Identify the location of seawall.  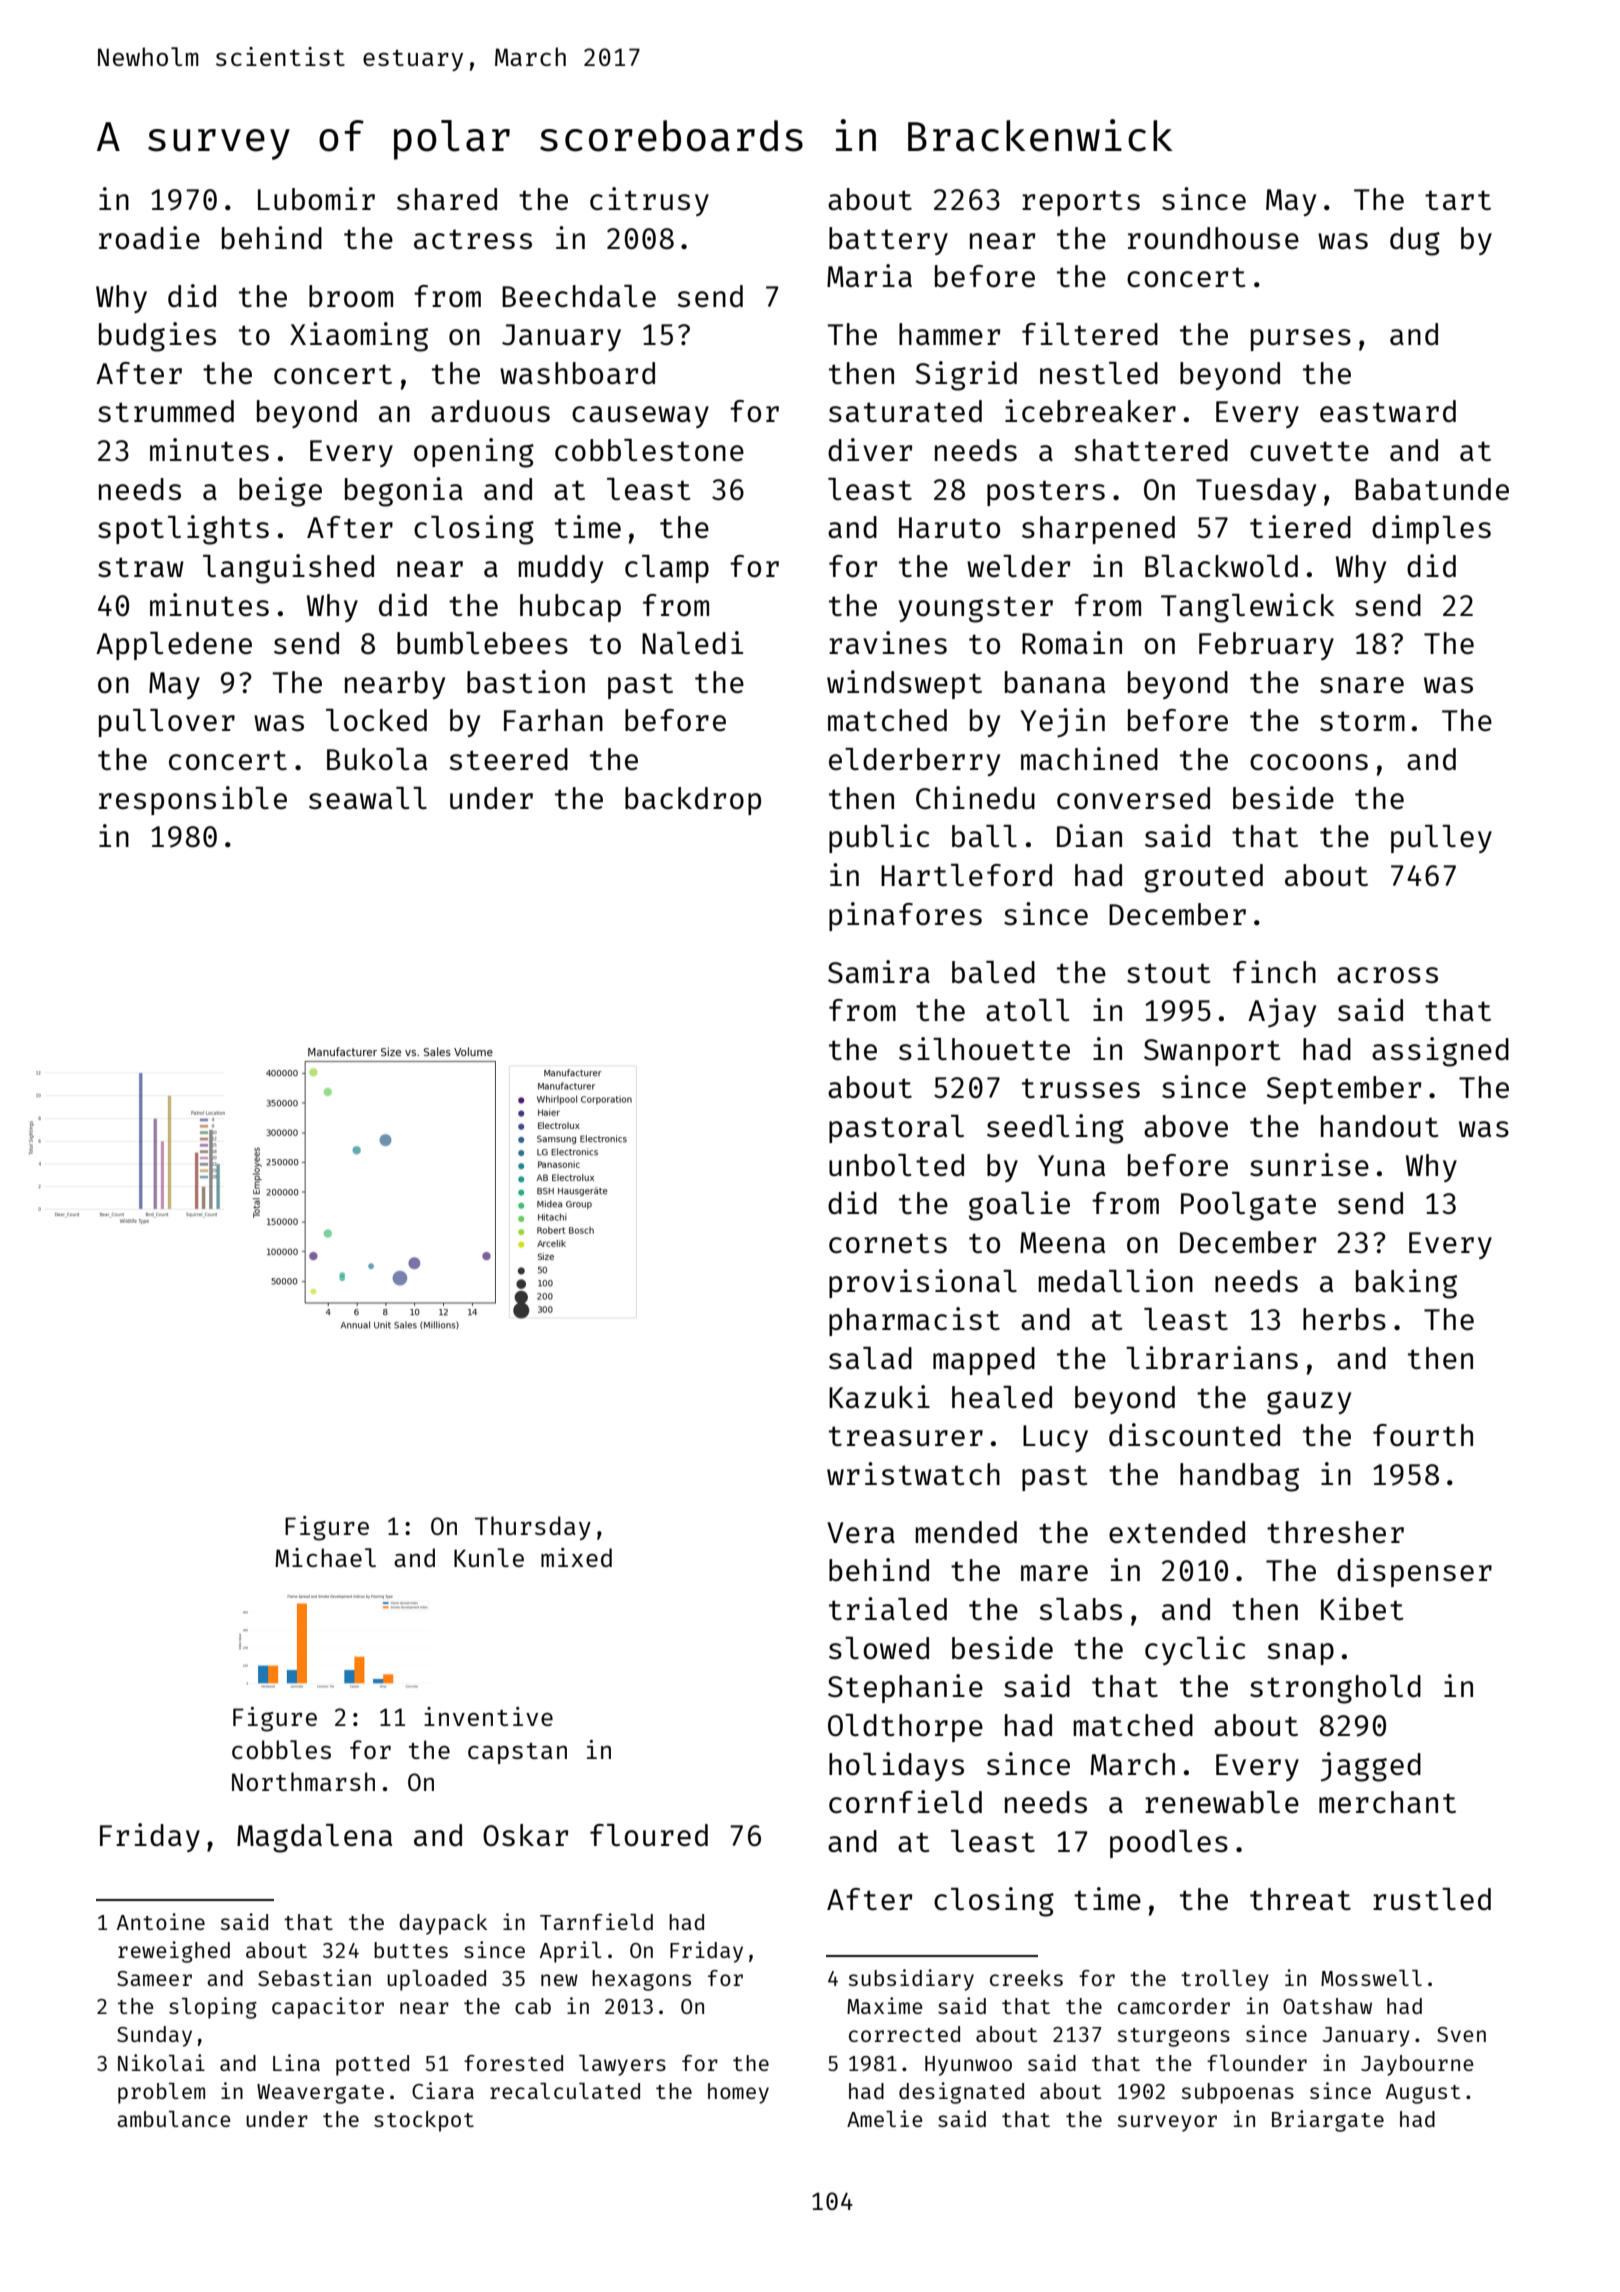
(368, 798).
